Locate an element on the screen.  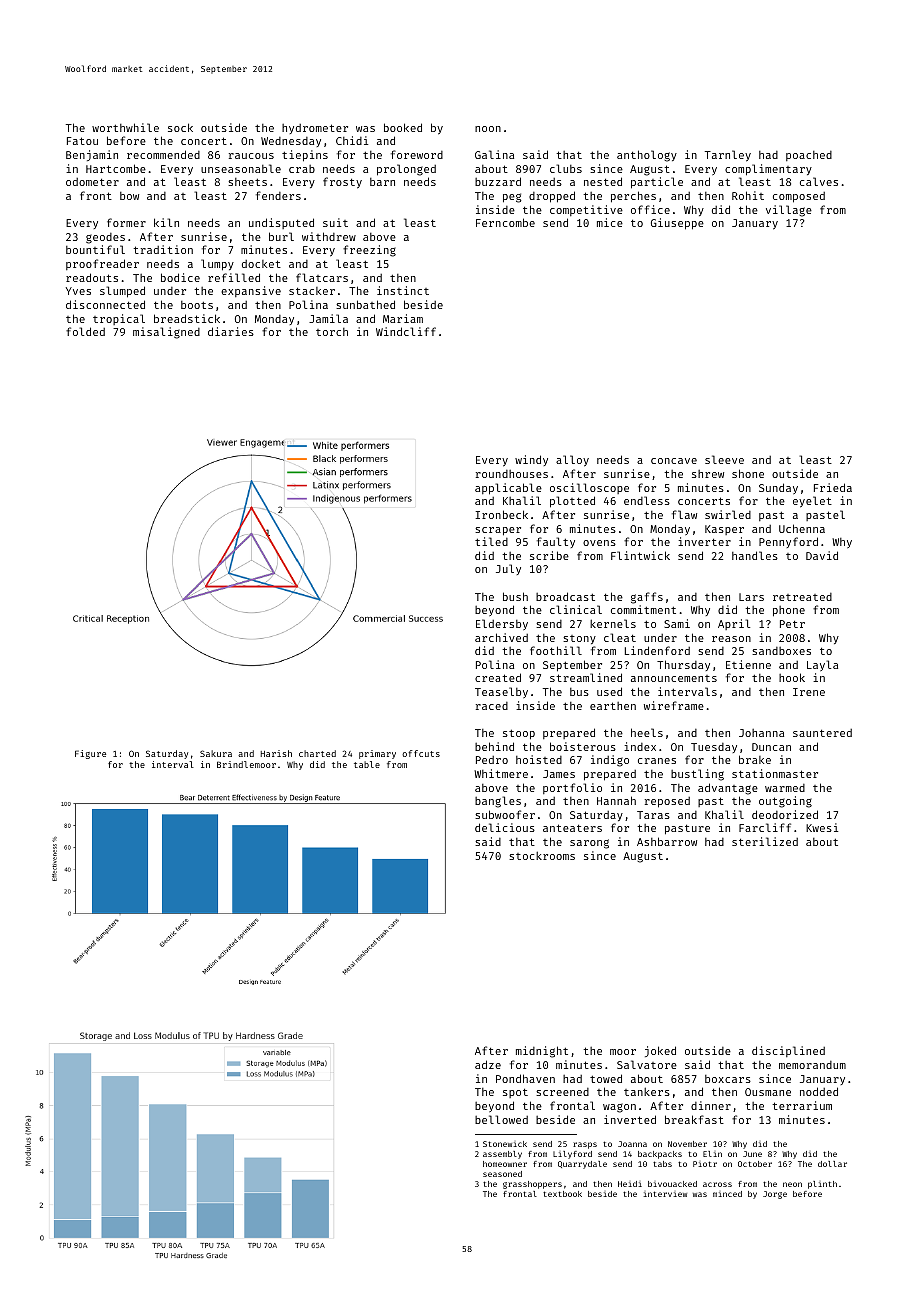
Sakura is located at coordinates (216, 753).
